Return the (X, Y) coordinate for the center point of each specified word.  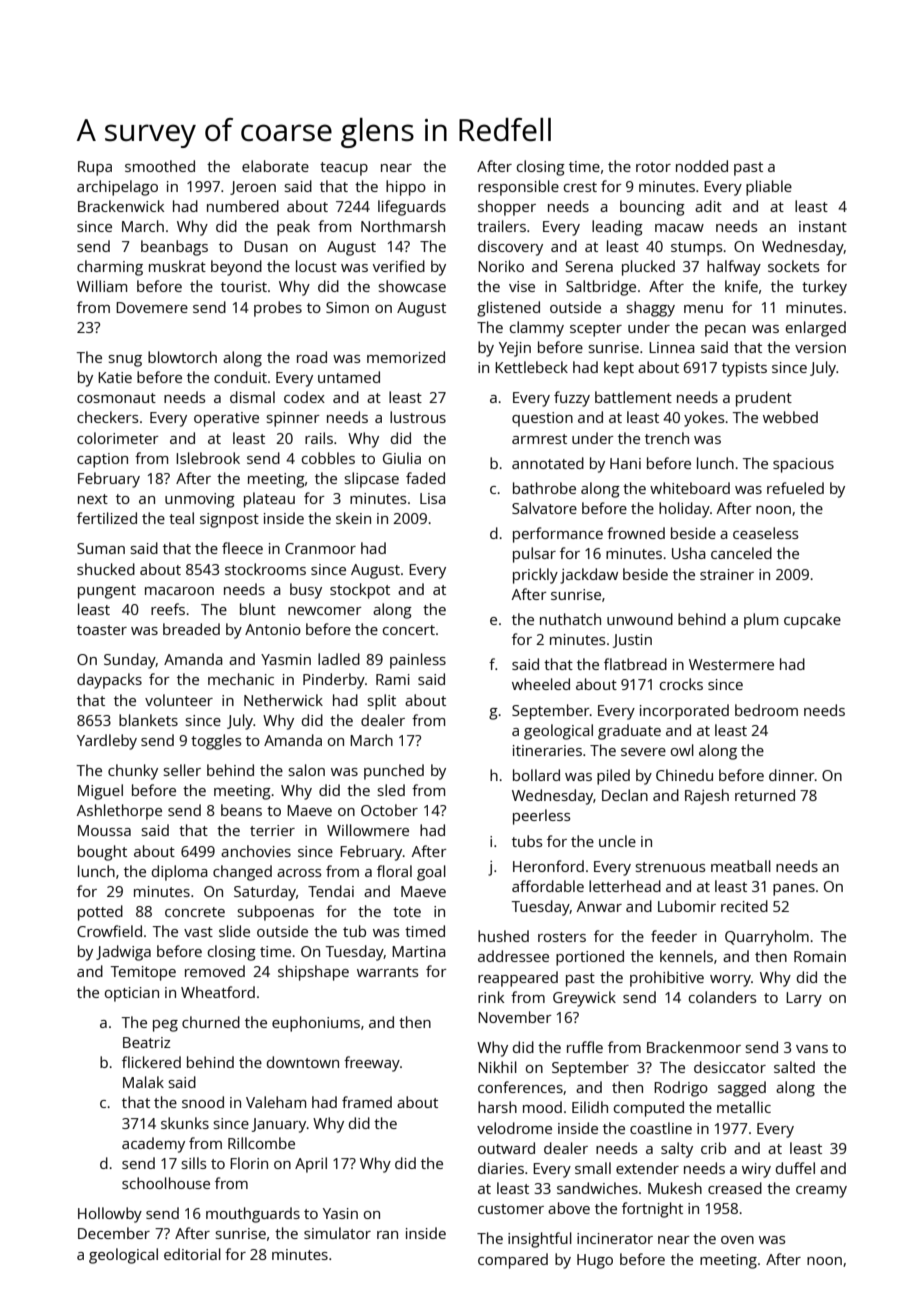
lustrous (418, 417)
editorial (192, 1254)
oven (737, 1240)
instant (823, 226)
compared (513, 1261)
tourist (244, 286)
